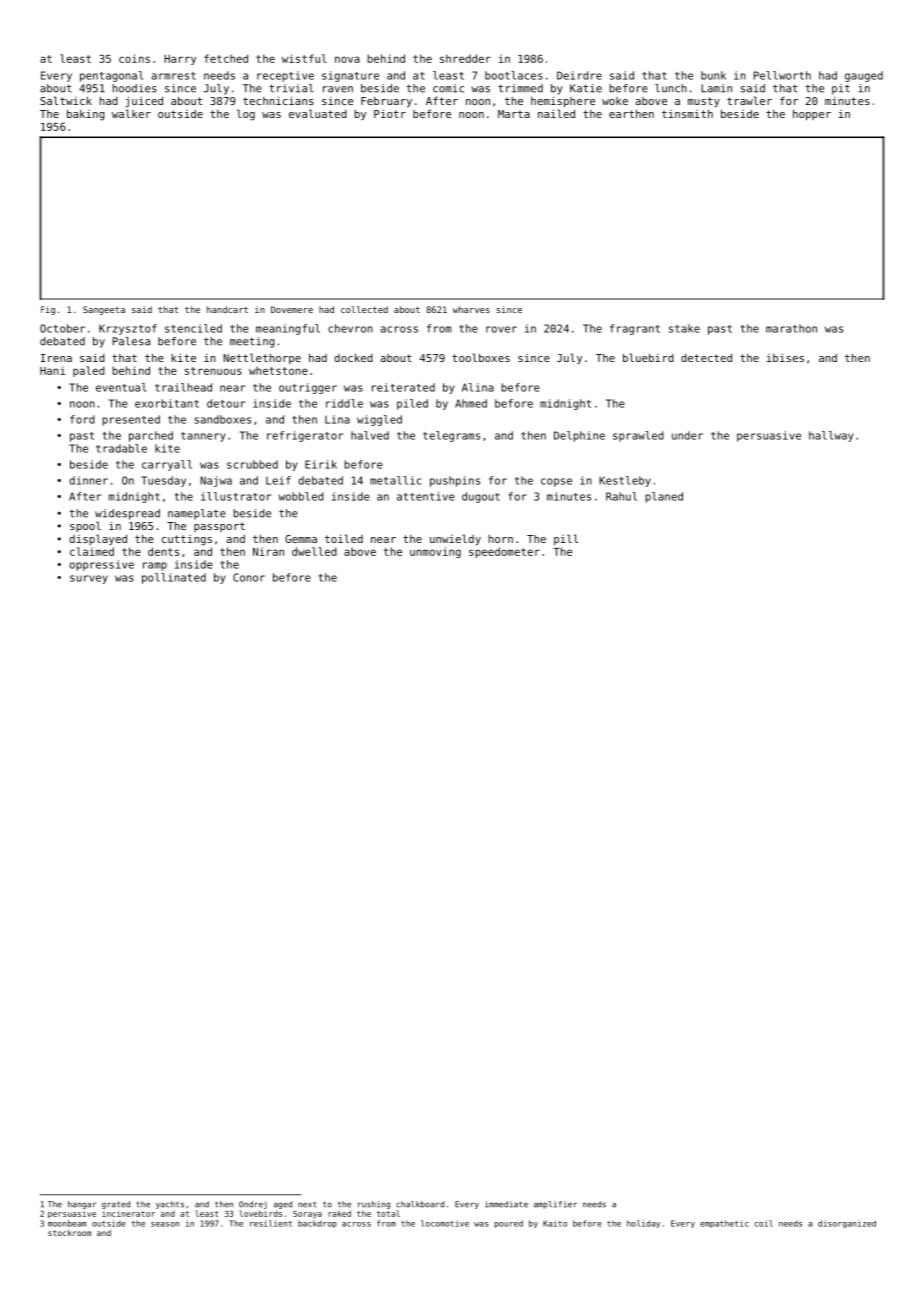 Image resolution: width=924 pixels, height=1308 pixels. I want to click on total, so click(388, 1213).
